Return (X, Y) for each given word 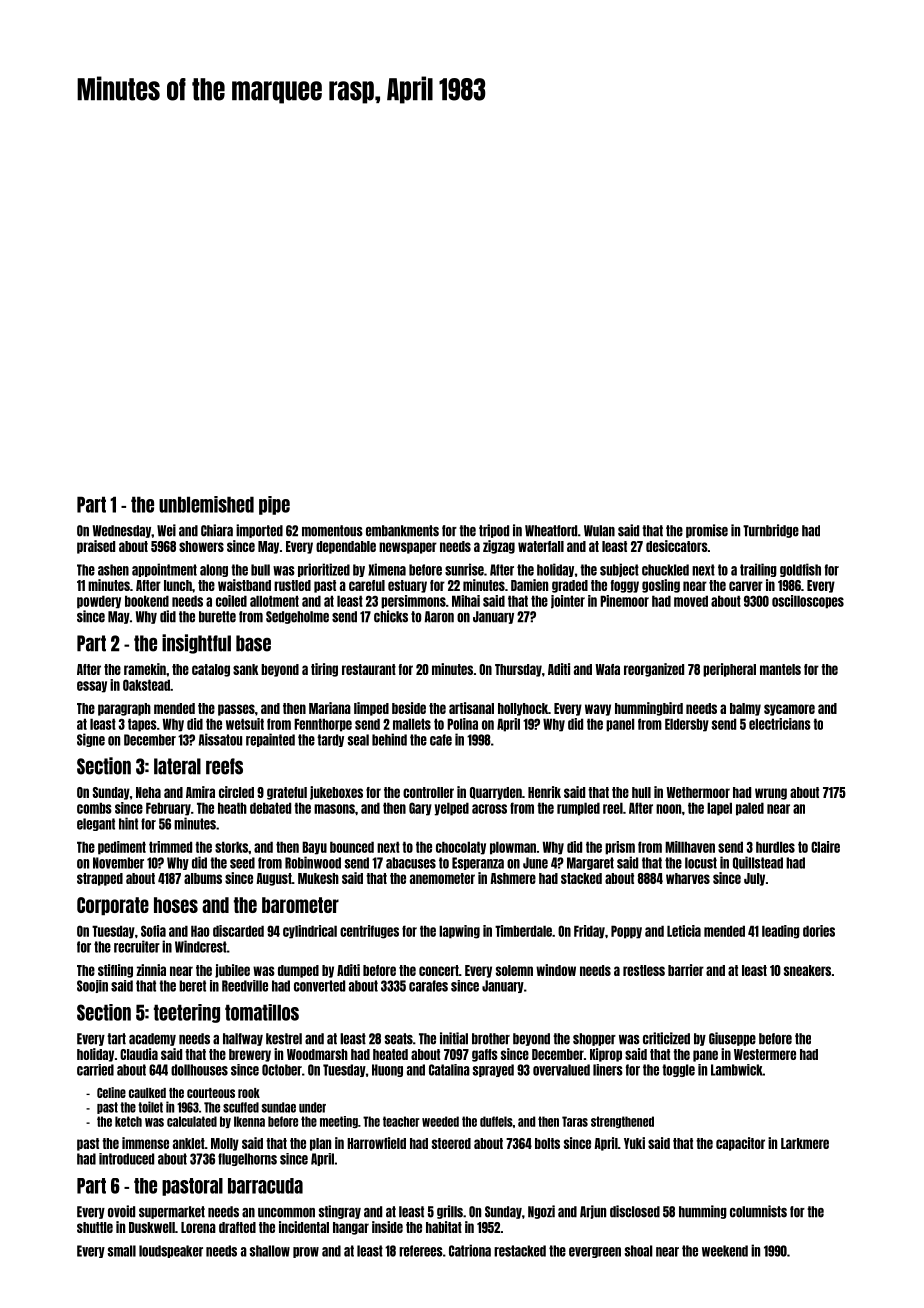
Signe (91, 740)
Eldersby (687, 725)
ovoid (121, 1211)
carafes (428, 986)
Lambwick (737, 1070)
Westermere (765, 1054)
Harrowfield (376, 1143)
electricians (780, 724)
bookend (147, 601)
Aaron (439, 617)
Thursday (518, 670)
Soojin (92, 986)
